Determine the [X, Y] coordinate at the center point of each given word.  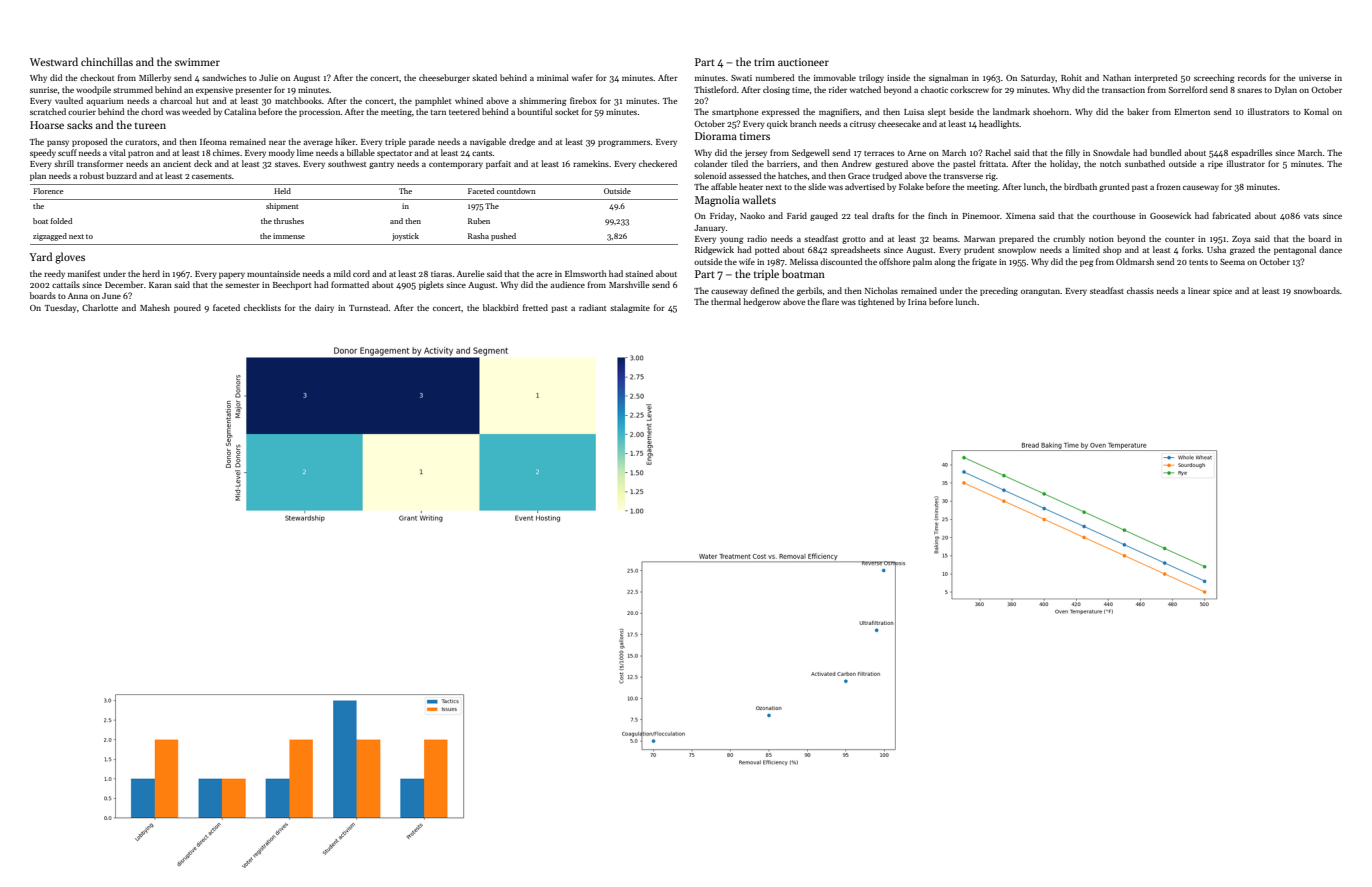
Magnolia [717, 201]
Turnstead [368, 307]
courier [82, 112]
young [732, 241]
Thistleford [715, 89]
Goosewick [1170, 215]
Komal [1316, 111]
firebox [583, 100]
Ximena [1021, 216]
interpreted [1156, 78]
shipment [282, 207]
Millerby [155, 78]
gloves [70, 258]
